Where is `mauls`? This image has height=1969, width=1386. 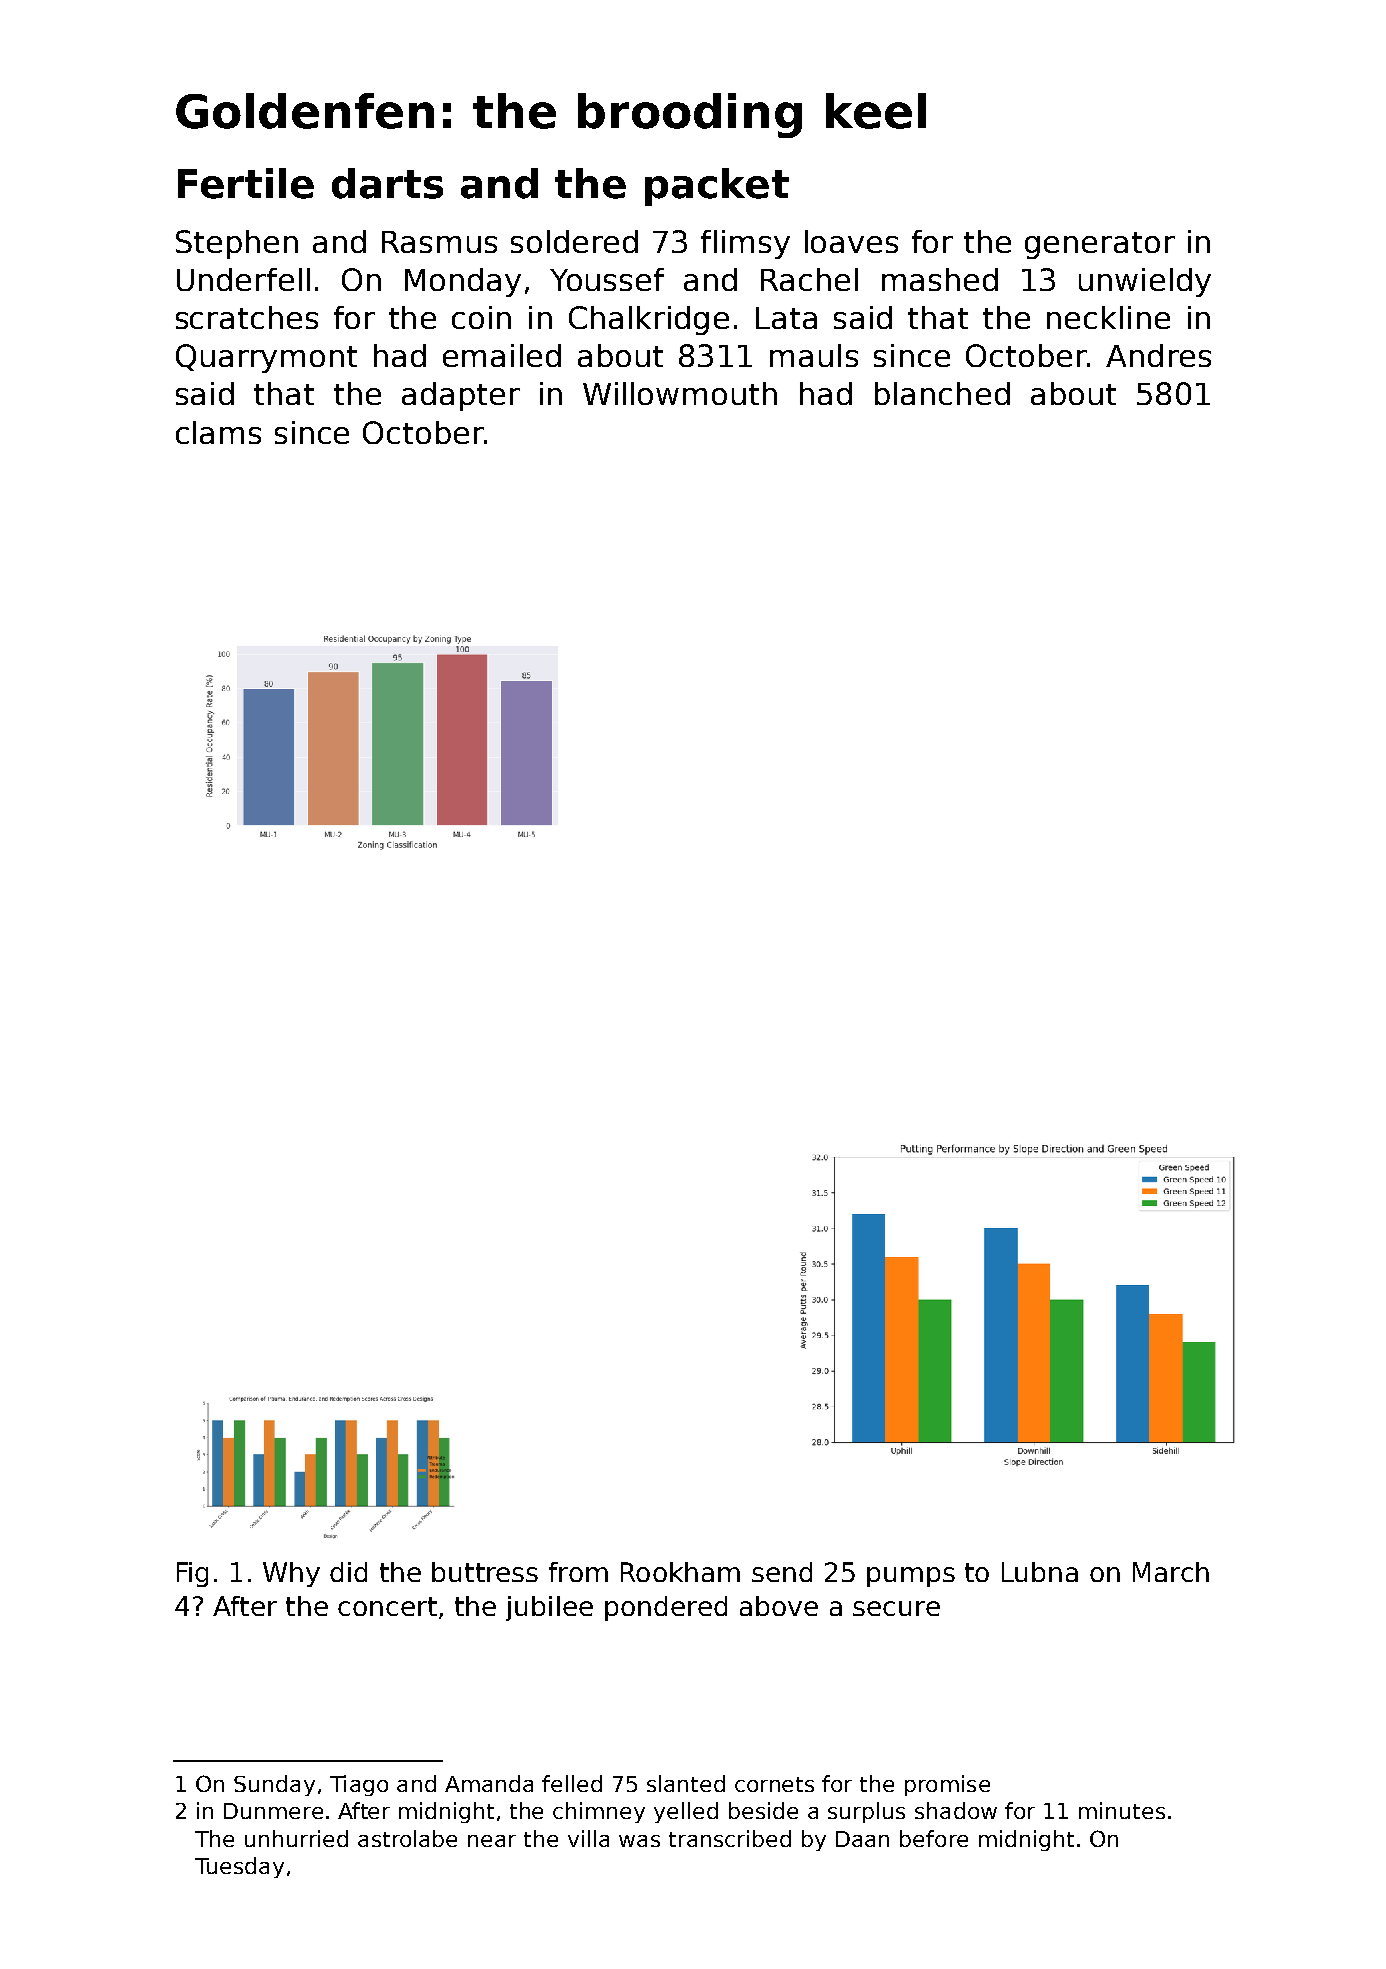
mauls is located at coordinates (814, 355).
